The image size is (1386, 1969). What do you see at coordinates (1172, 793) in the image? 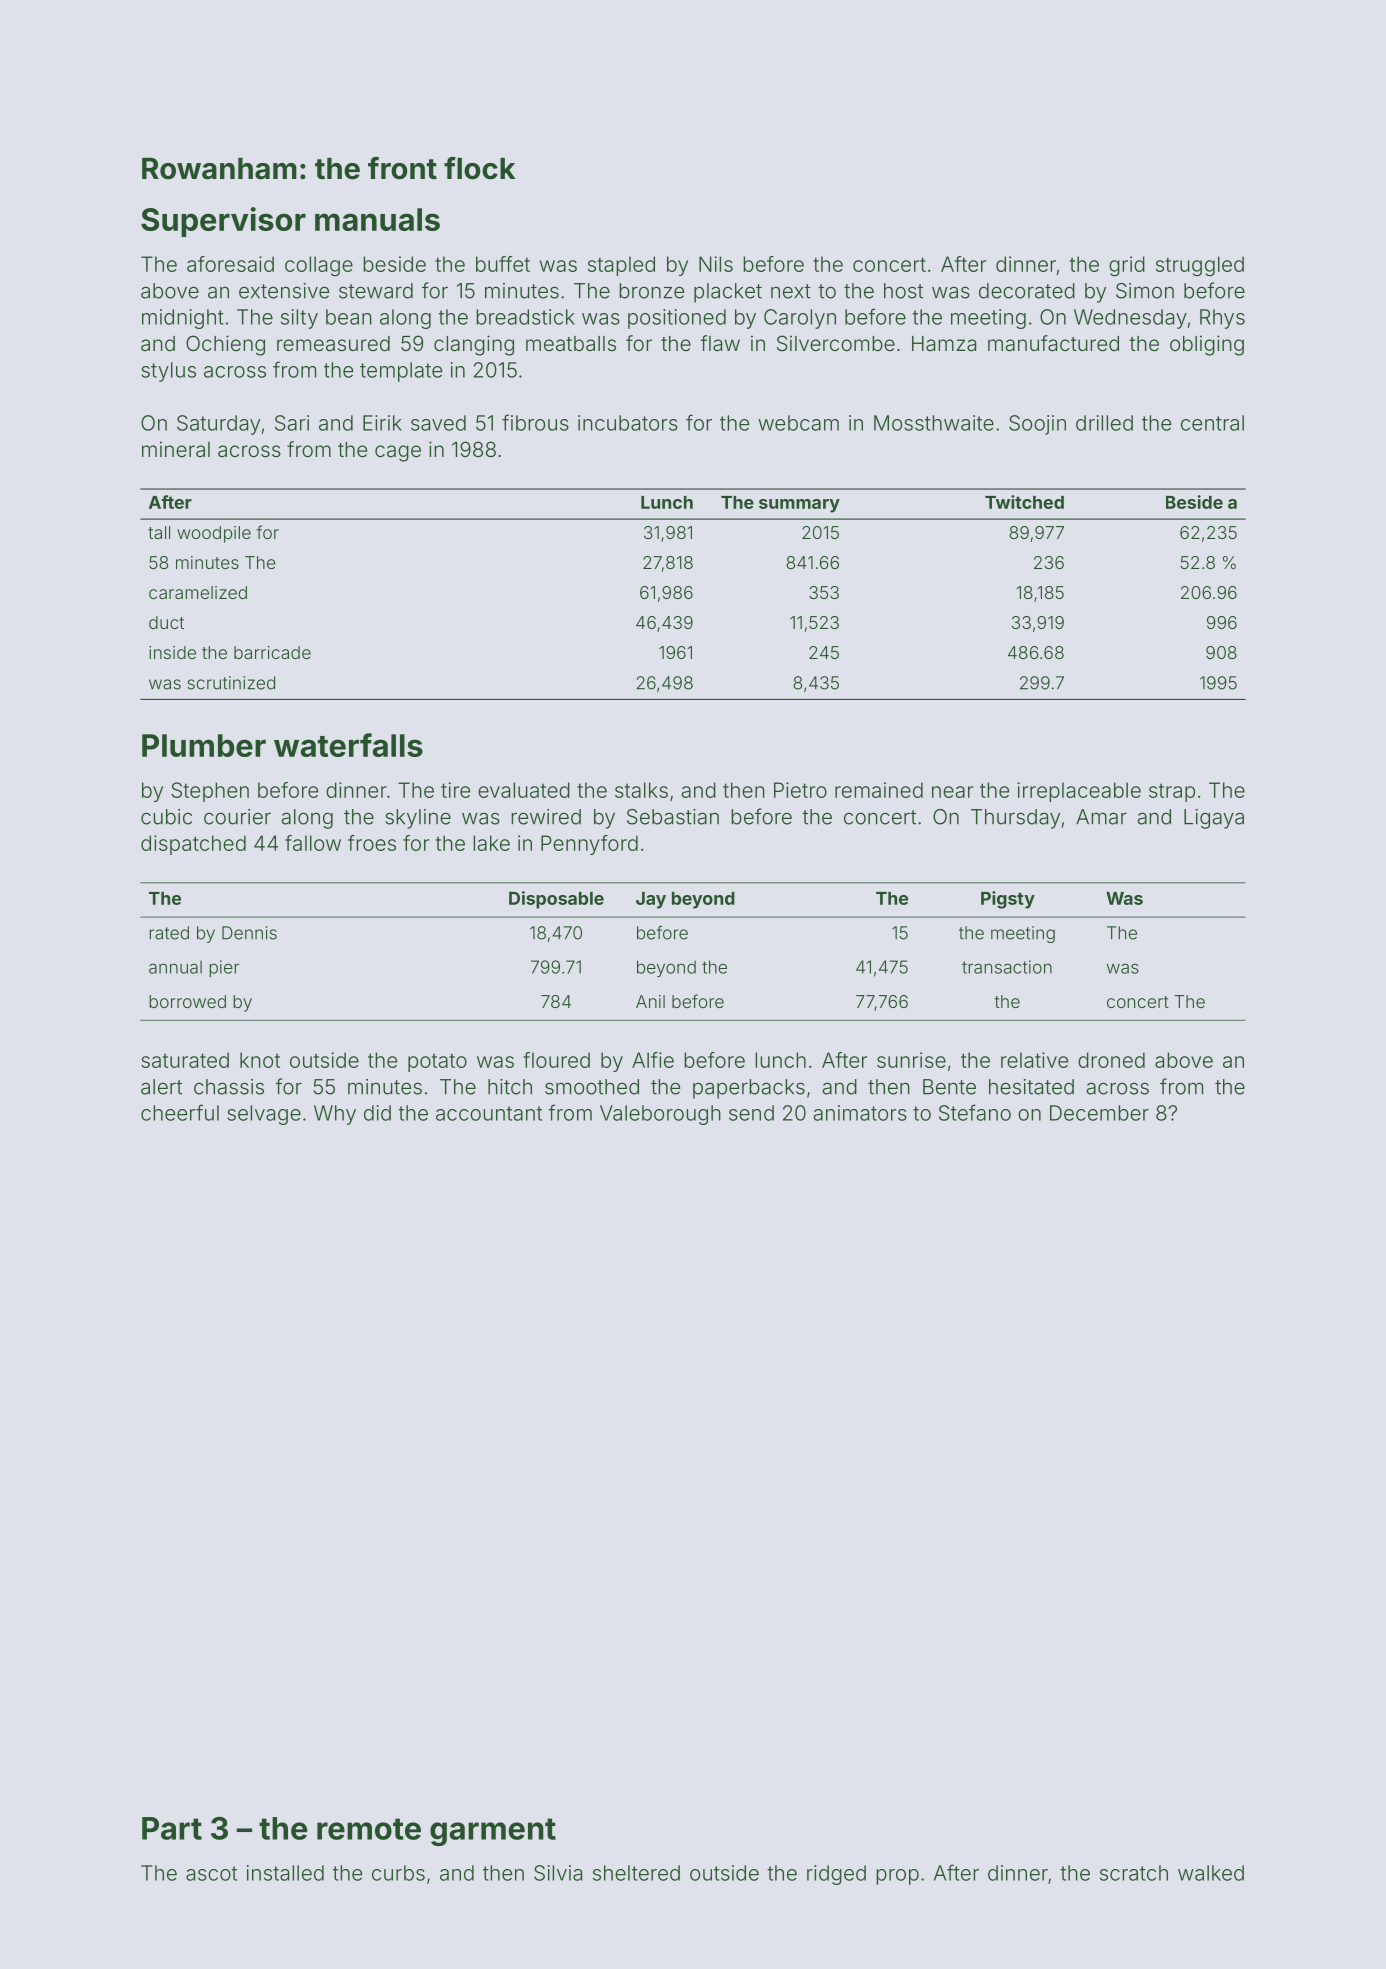
I see `strap` at bounding box center [1172, 793].
